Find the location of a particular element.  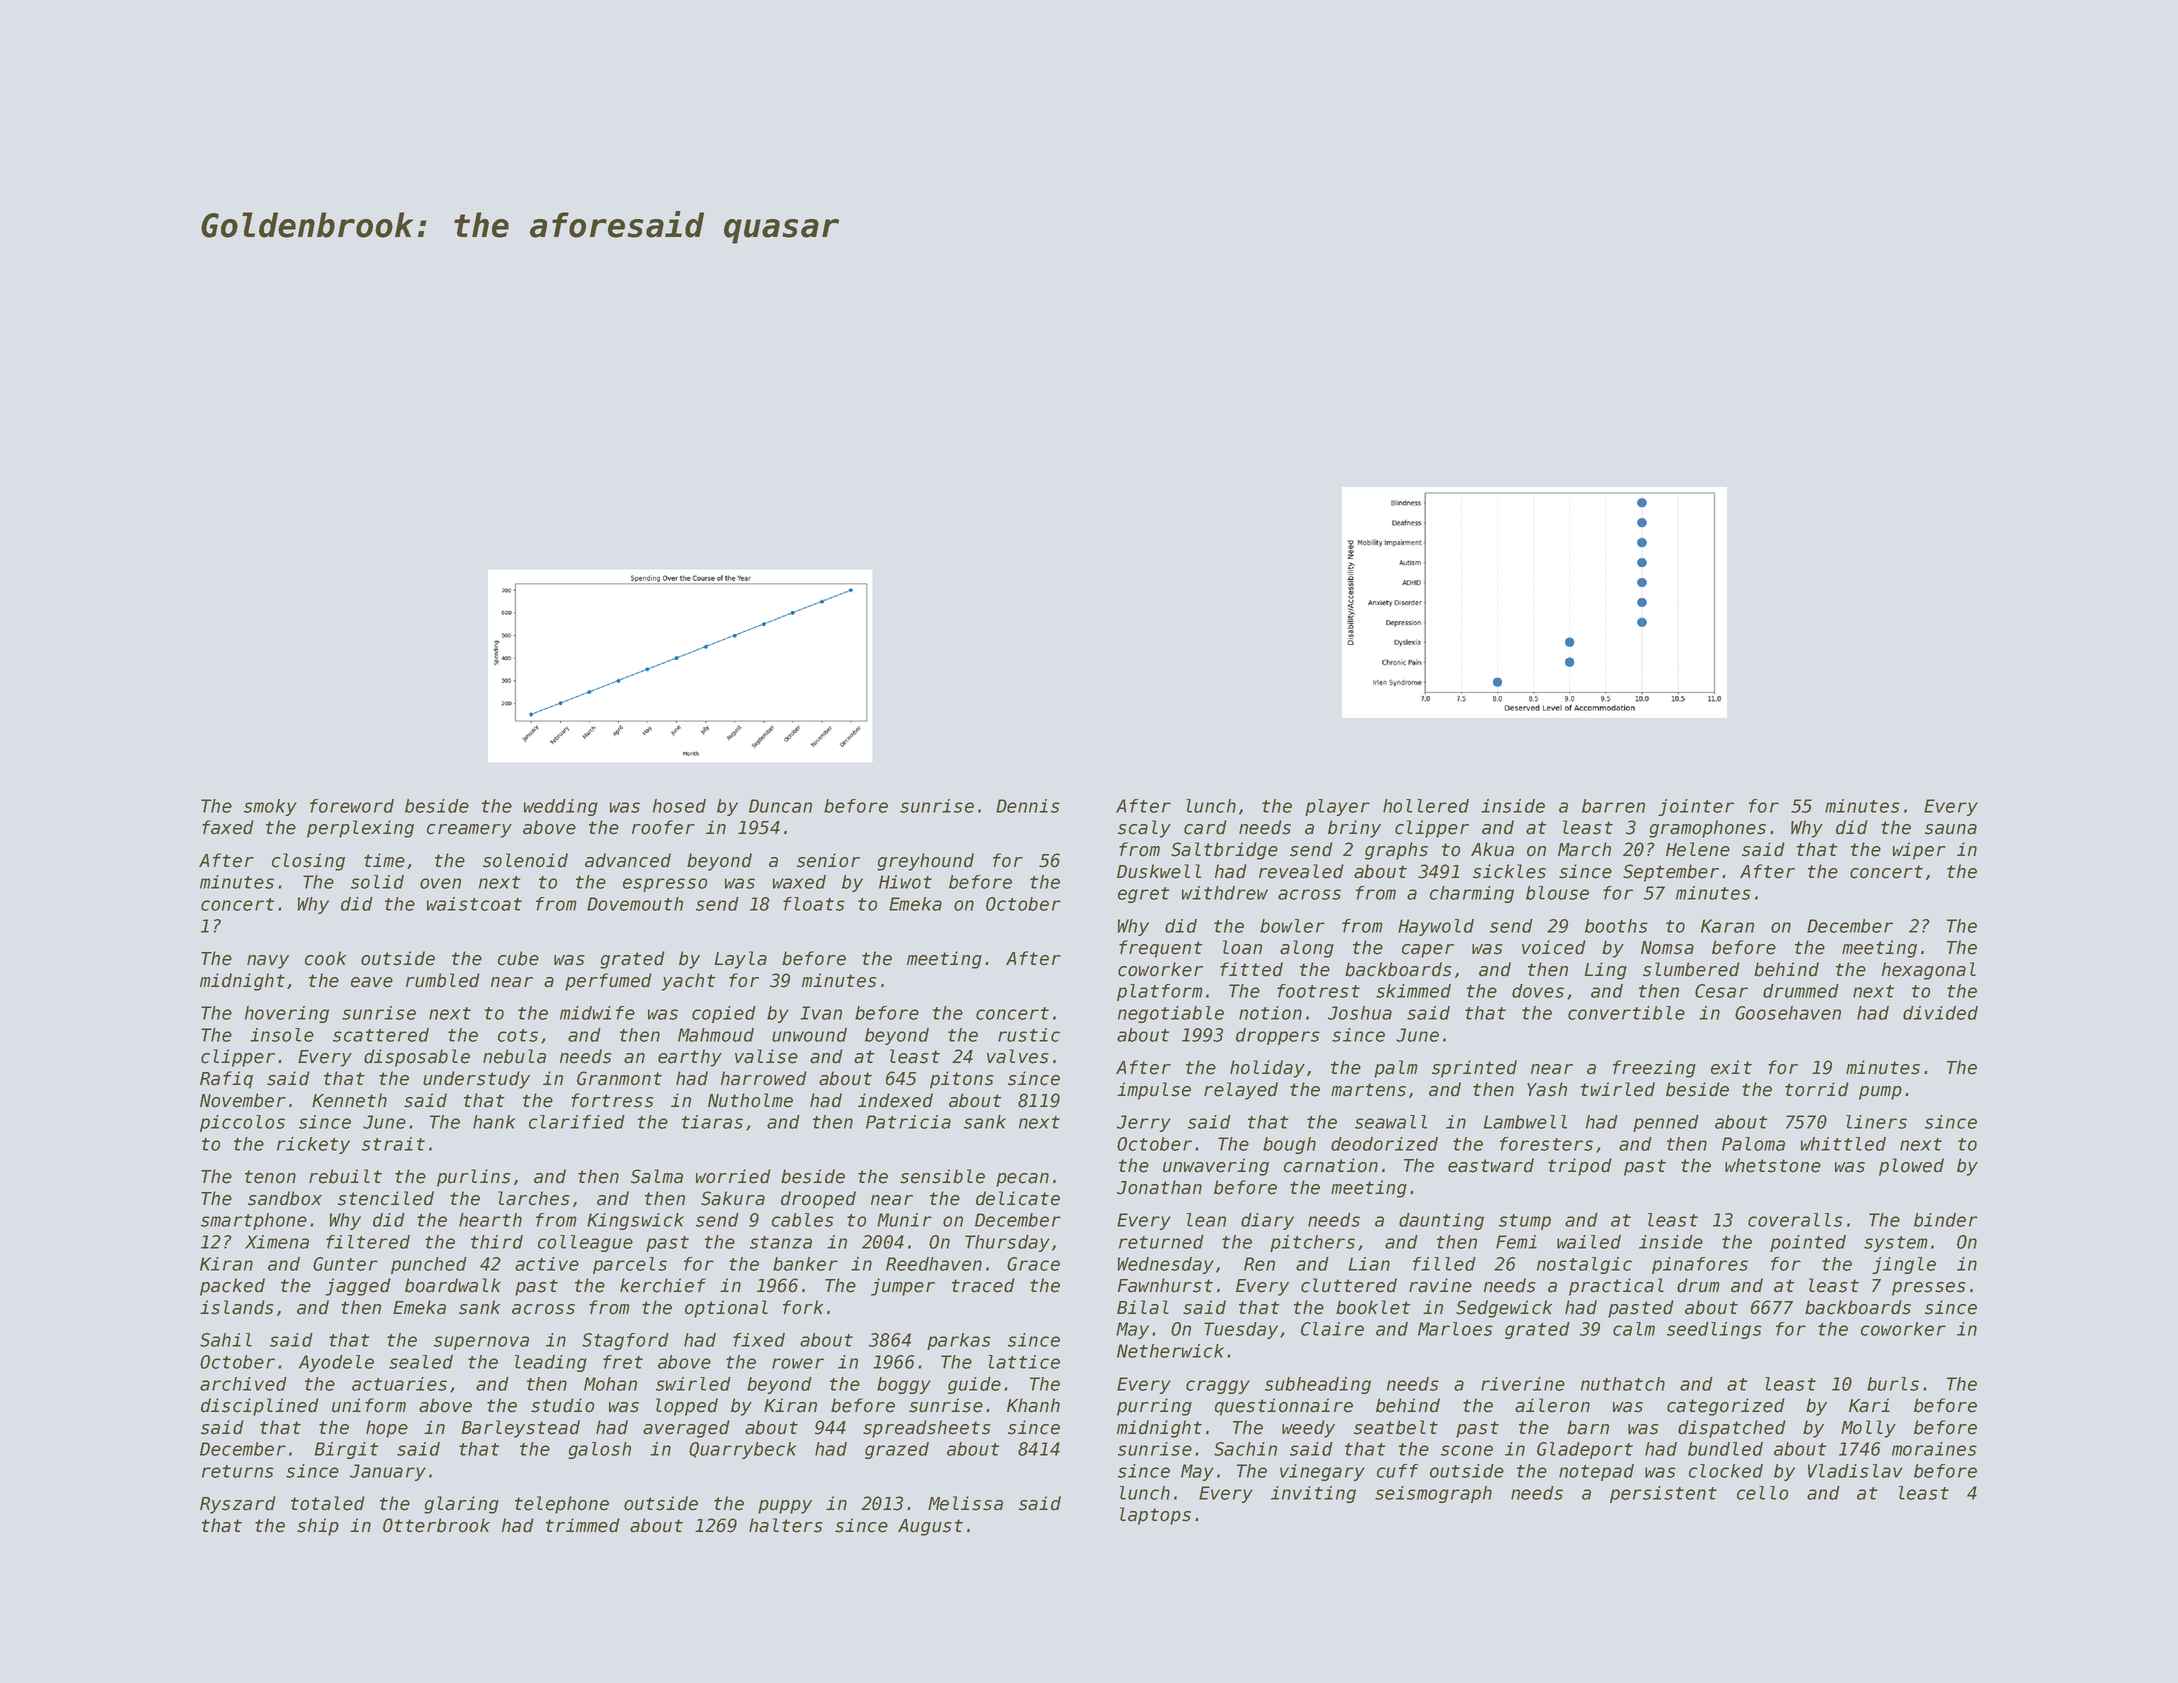

Munir is located at coordinates (904, 1220).
